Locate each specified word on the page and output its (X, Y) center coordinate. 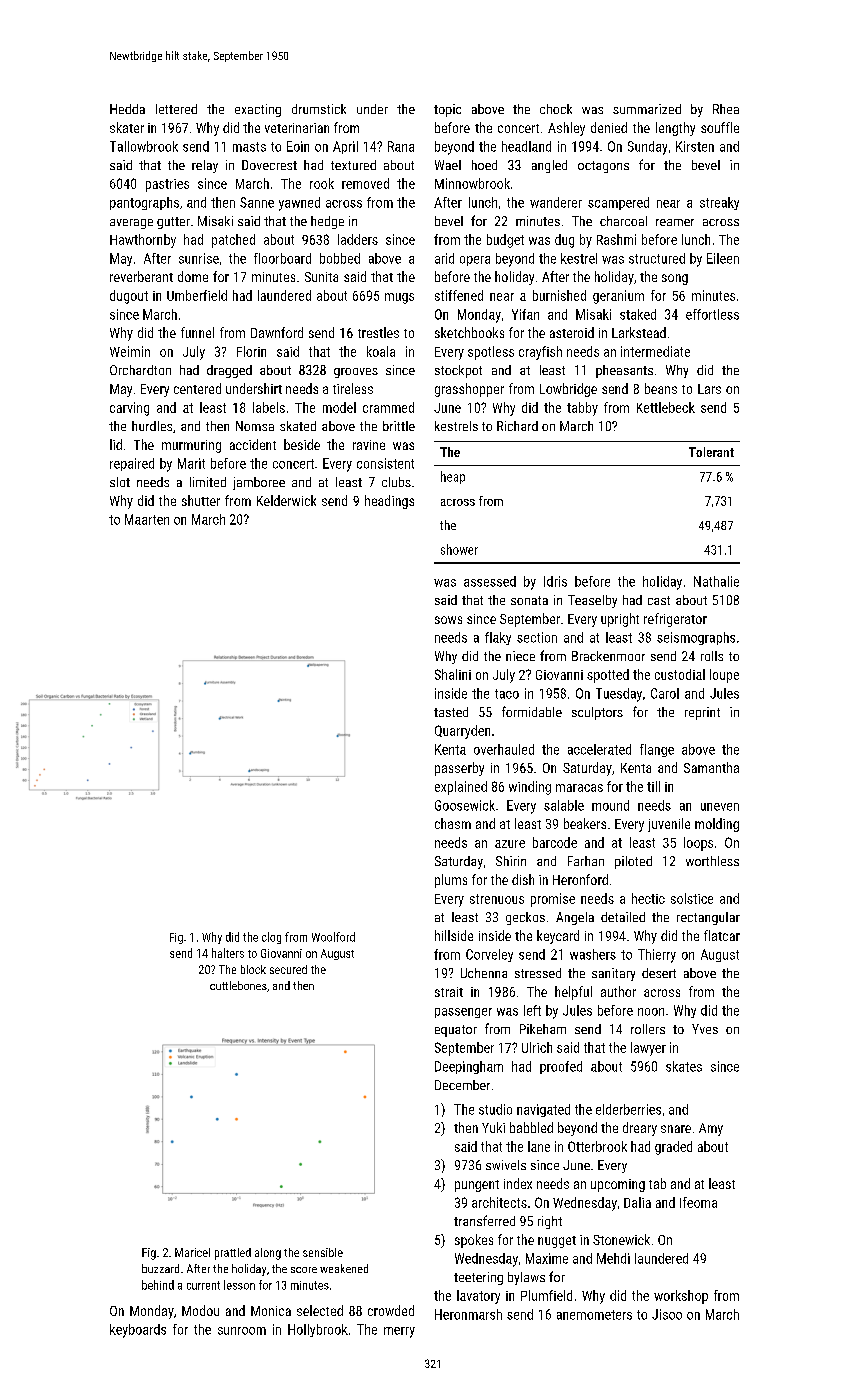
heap (453, 477)
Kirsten (695, 146)
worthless (712, 861)
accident (253, 444)
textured (353, 165)
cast (659, 600)
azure (510, 844)
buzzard (160, 1268)
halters (228, 953)
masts (249, 147)
